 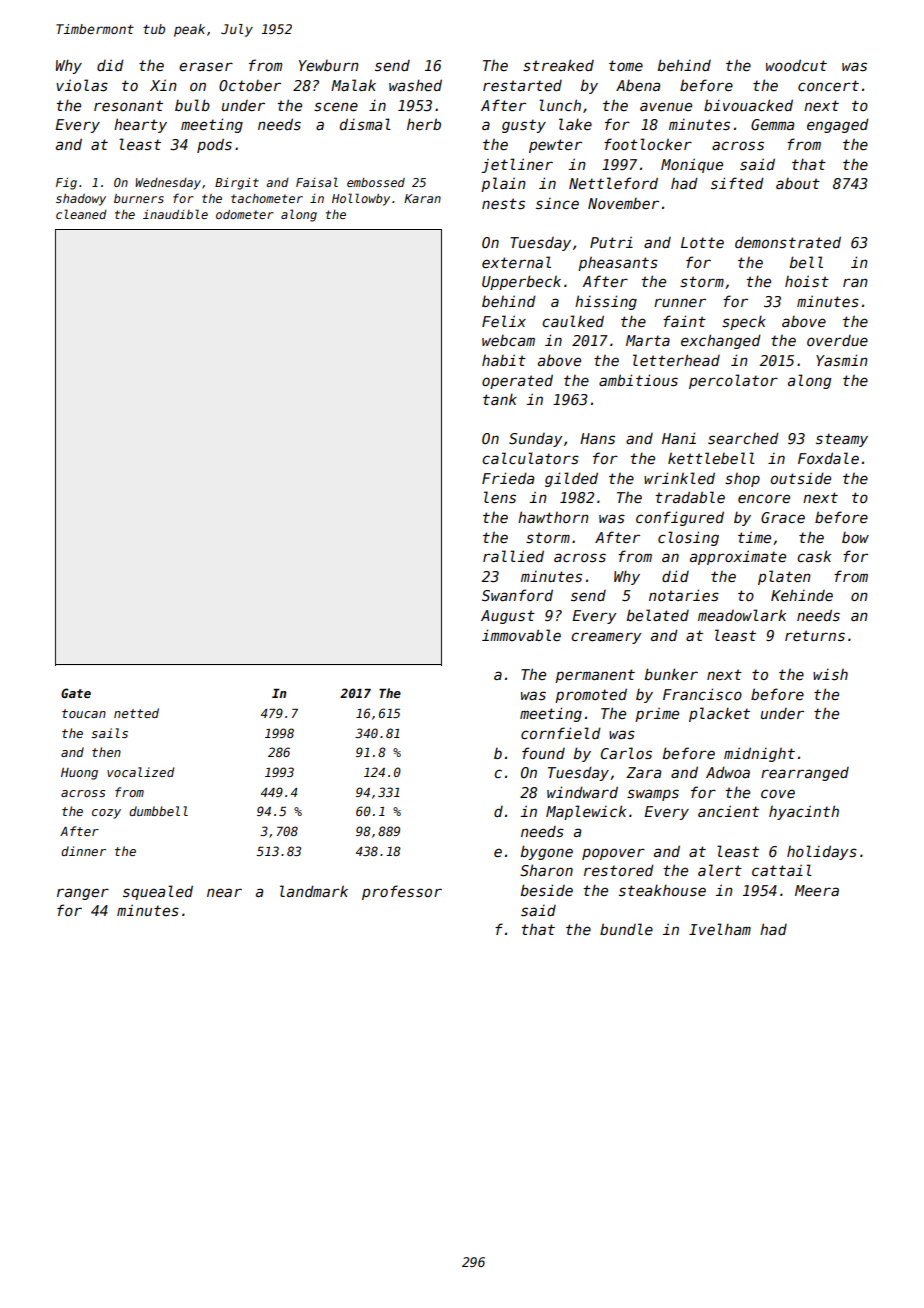 I want to click on streaked, so click(x=558, y=65).
